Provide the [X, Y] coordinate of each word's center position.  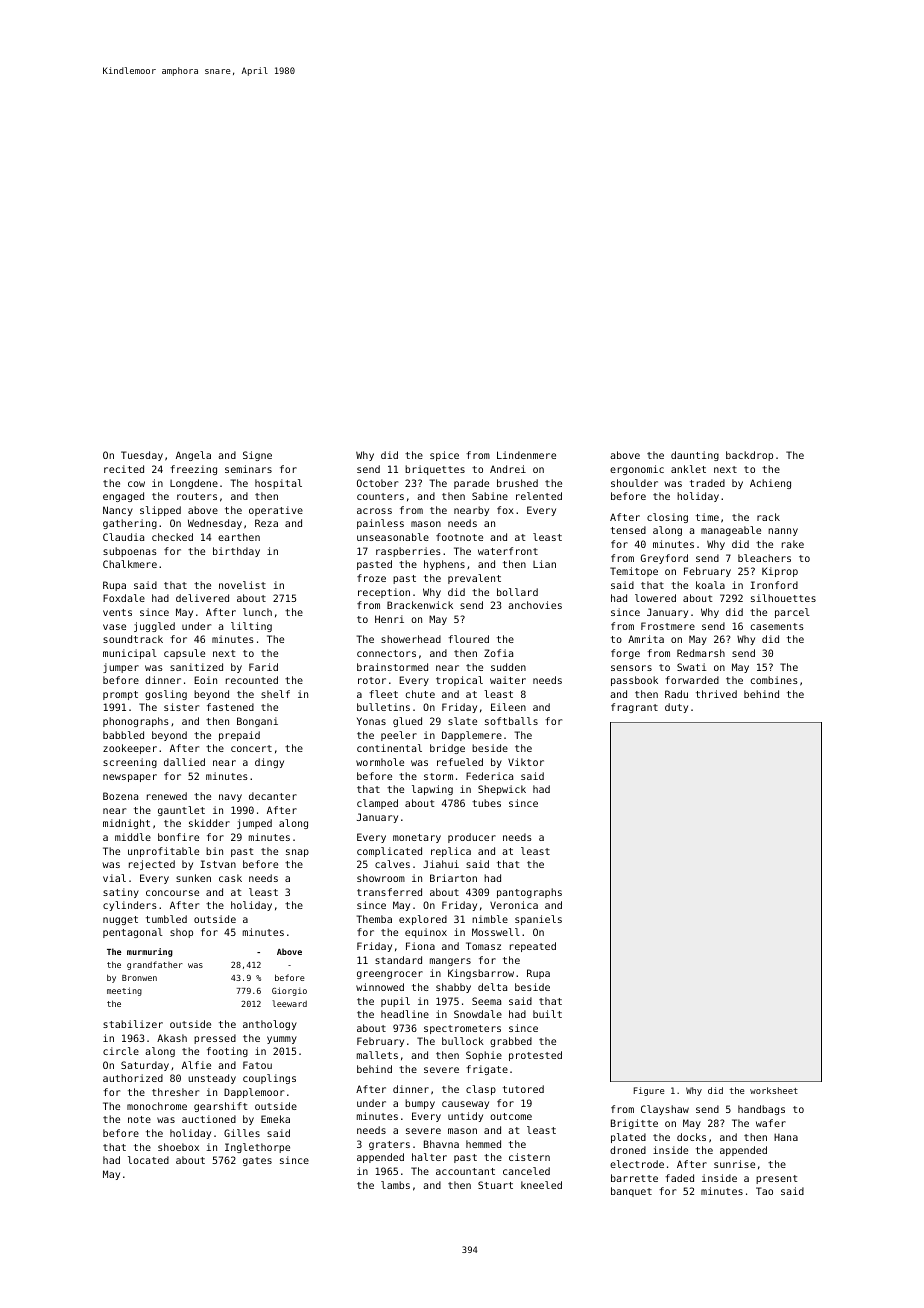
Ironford [774, 585]
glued [407, 722]
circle [121, 1051]
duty [676, 708]
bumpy [420, 1104]
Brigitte [634, 1124]
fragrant [634, 708]
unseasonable [393, 537]
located [148, 1160]
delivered [202, 598]
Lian [544, 564]
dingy [269, 763]
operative [276, 511]
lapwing [432, 790]
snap [297, 853]
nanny [783, 532]
